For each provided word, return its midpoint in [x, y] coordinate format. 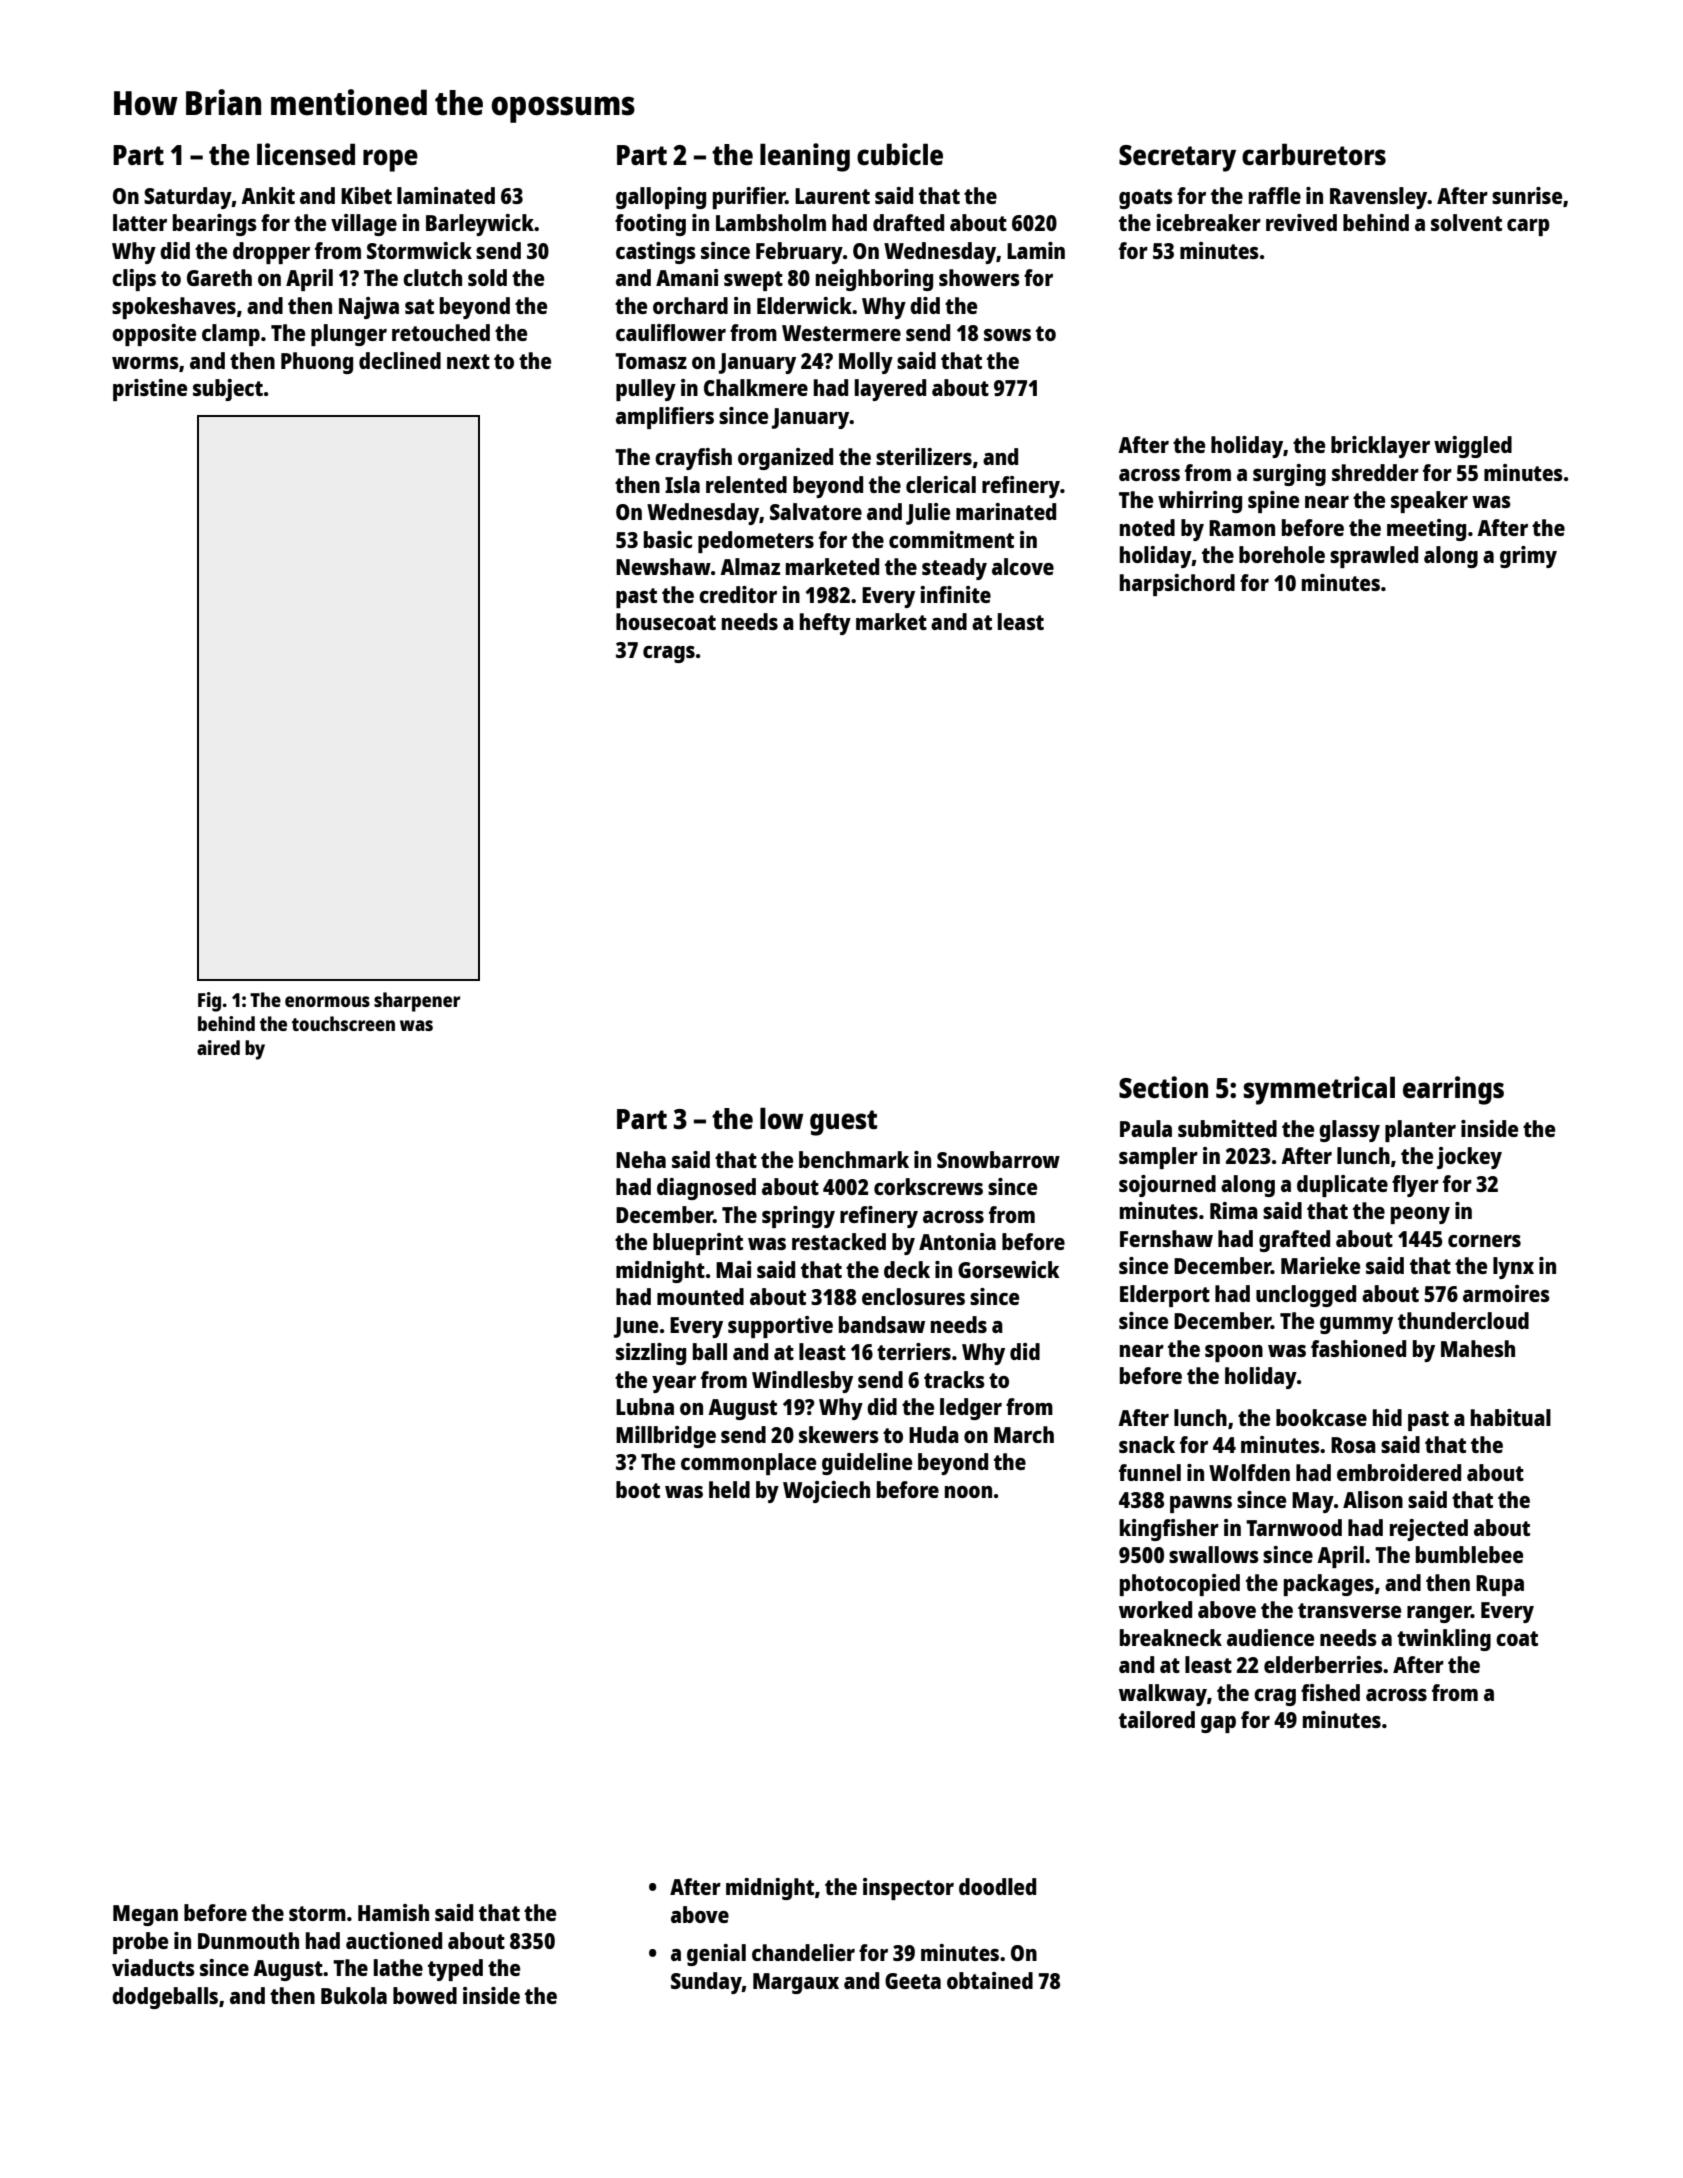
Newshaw [663, 566]
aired [218, 1047]
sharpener [417, 1002]
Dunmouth [248, 1940]
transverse [1349, 1610]
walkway [1163, 1695]
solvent [1466, 222]
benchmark [854, 1159]
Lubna [645, 1406]
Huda [934, 1434]
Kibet [366, 195]
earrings [1453, 1090]
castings [656, 253]
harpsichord [1177, 585]
